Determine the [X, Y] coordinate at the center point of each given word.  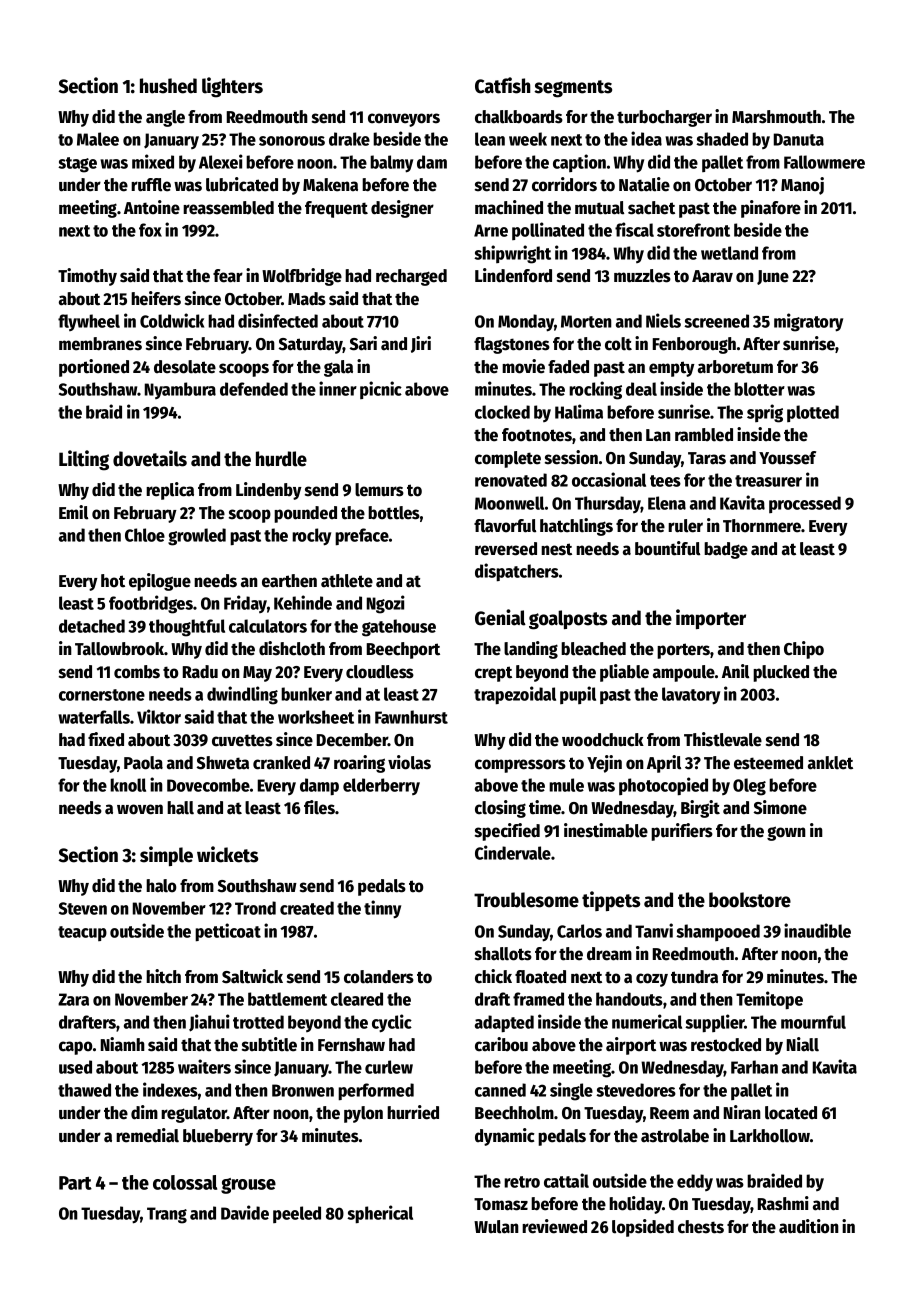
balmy [391, 164]
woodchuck [603, 740]
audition [809, 1226]
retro [522, 1182]
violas [409, 762]
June [773, 277]
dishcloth [292, 648]
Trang [167, 1215]
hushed [168, 86]
